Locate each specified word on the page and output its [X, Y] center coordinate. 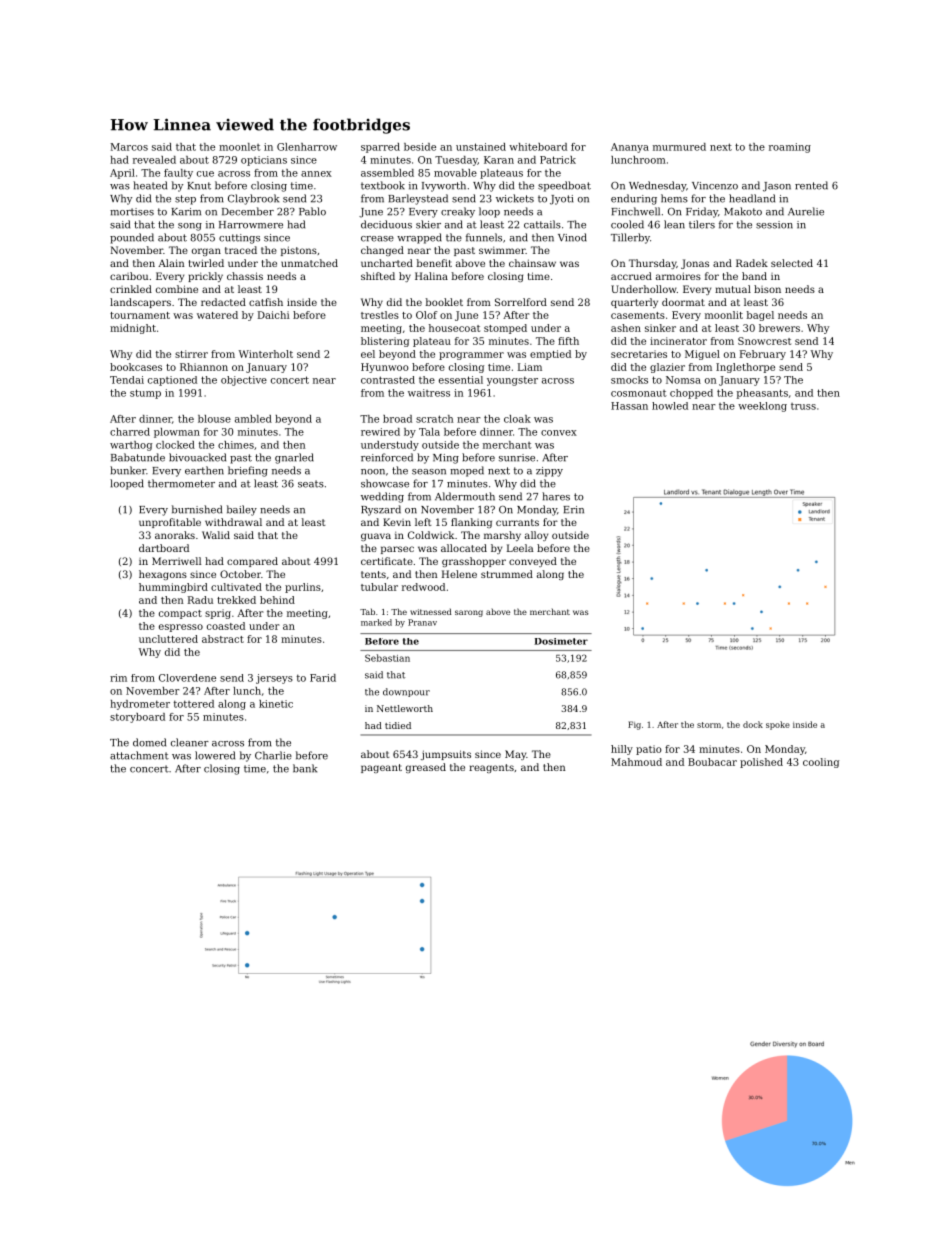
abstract [223, 639]
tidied [398, 725]
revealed [154, 160]
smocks [629, 380]
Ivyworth [444, 186]
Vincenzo [715, 186]
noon [373, 472]
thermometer [181, 483]
